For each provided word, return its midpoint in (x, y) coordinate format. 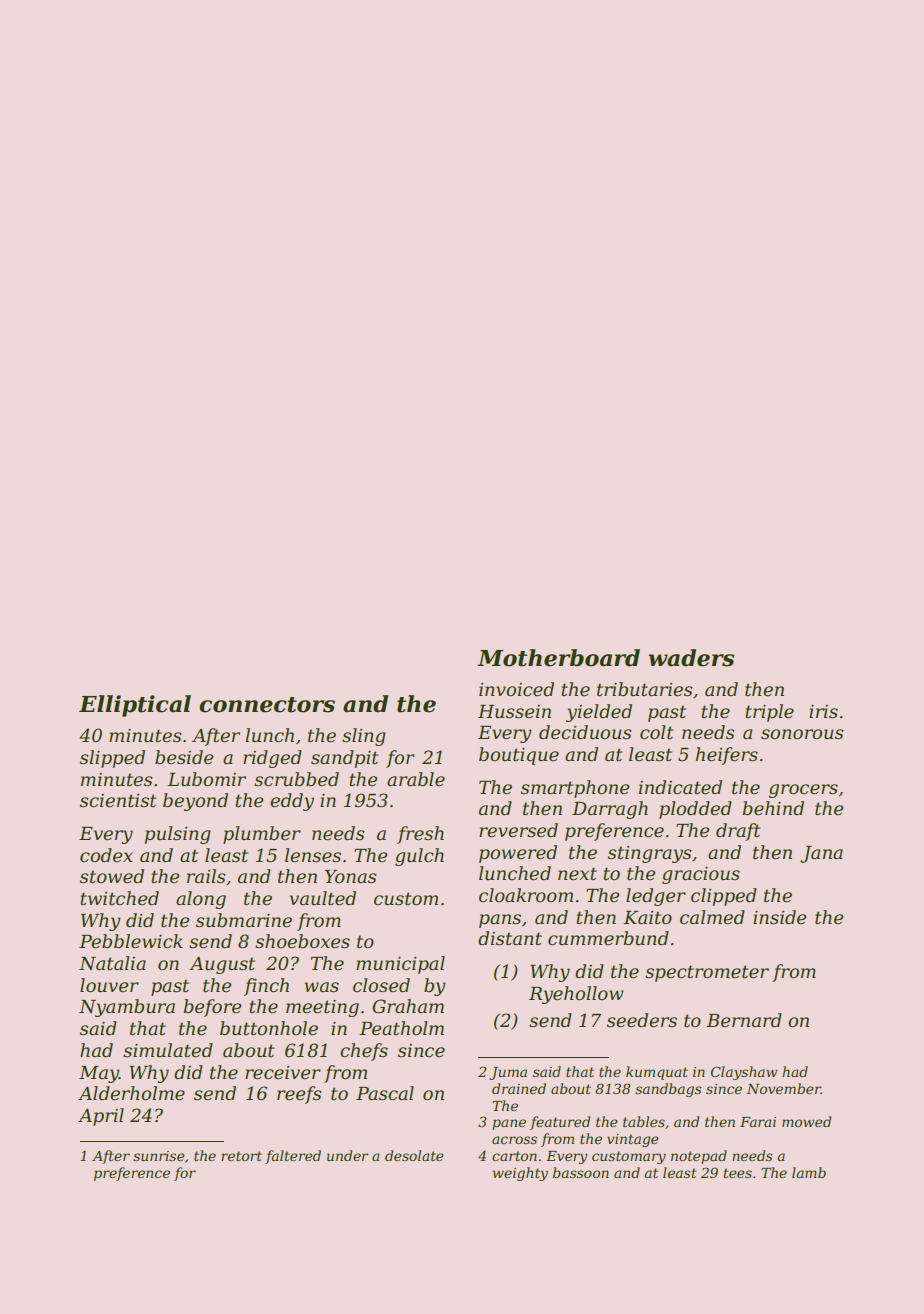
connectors (267, 705)
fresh (420, 835)
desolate (414, 1155)
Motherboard (558, 658)
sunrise (159, 1156)
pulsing (178, 835)
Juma (508, 1073)
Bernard (744, 1020)
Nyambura (127, 1008)
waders (691, 658)
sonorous (802, 734)
